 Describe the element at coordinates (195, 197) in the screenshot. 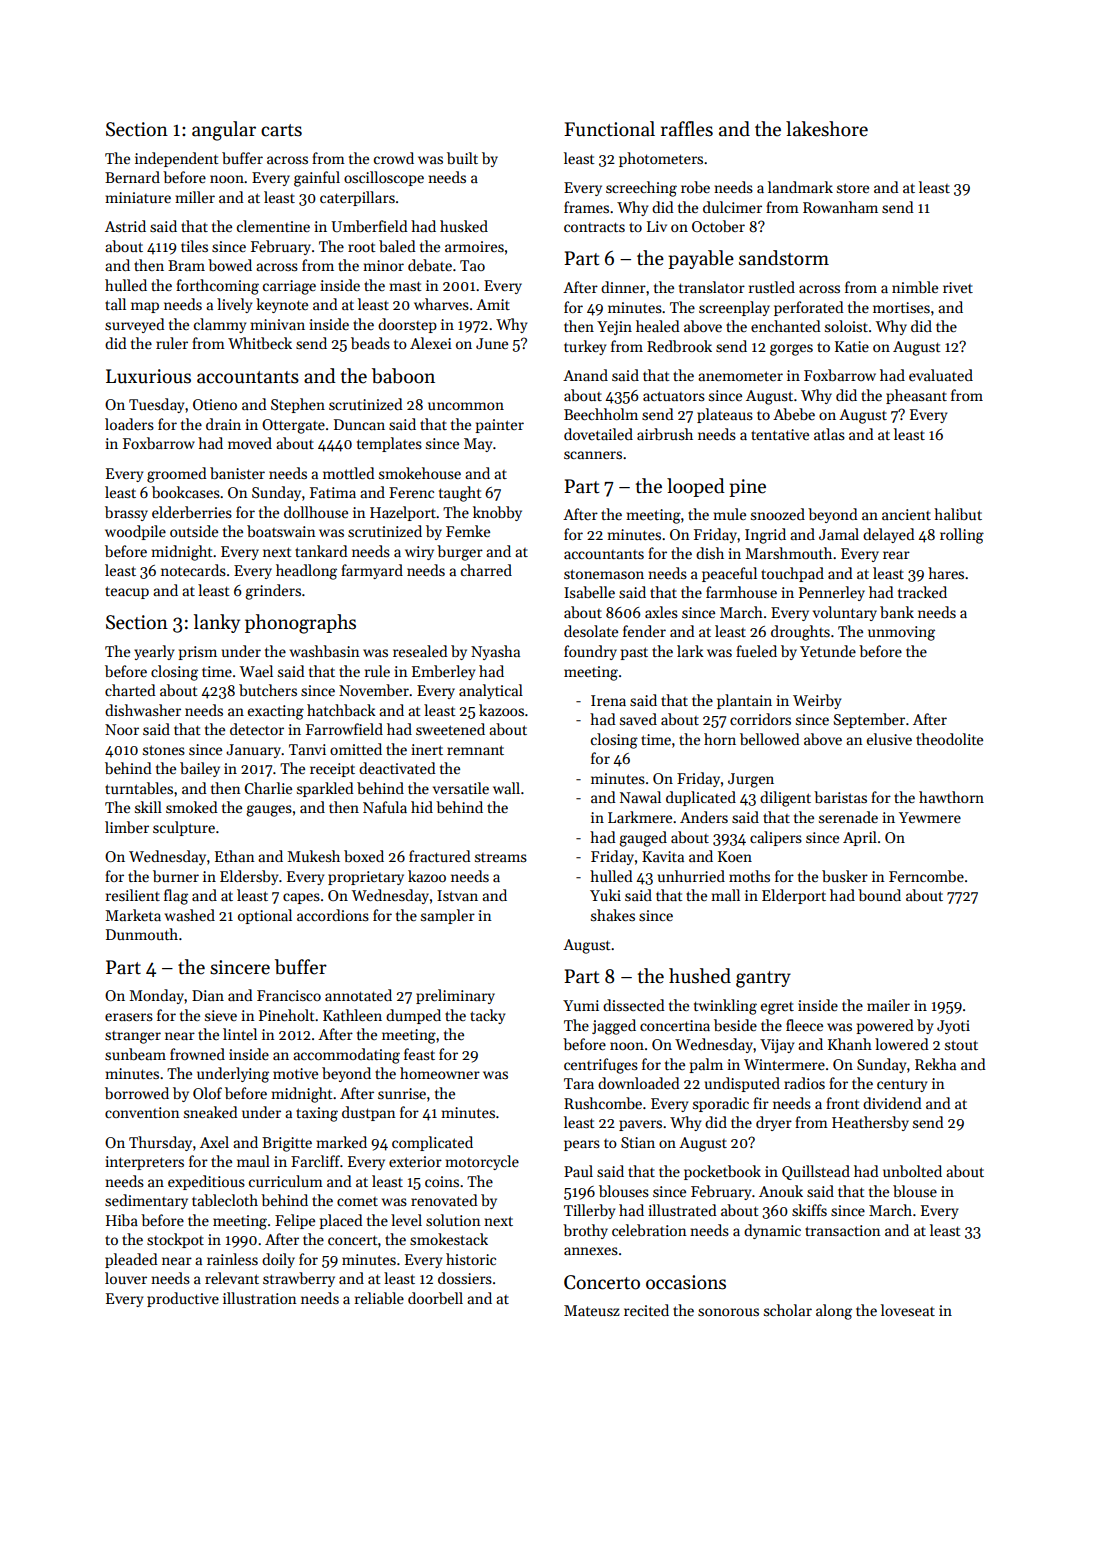

I see `miller` at that location.
